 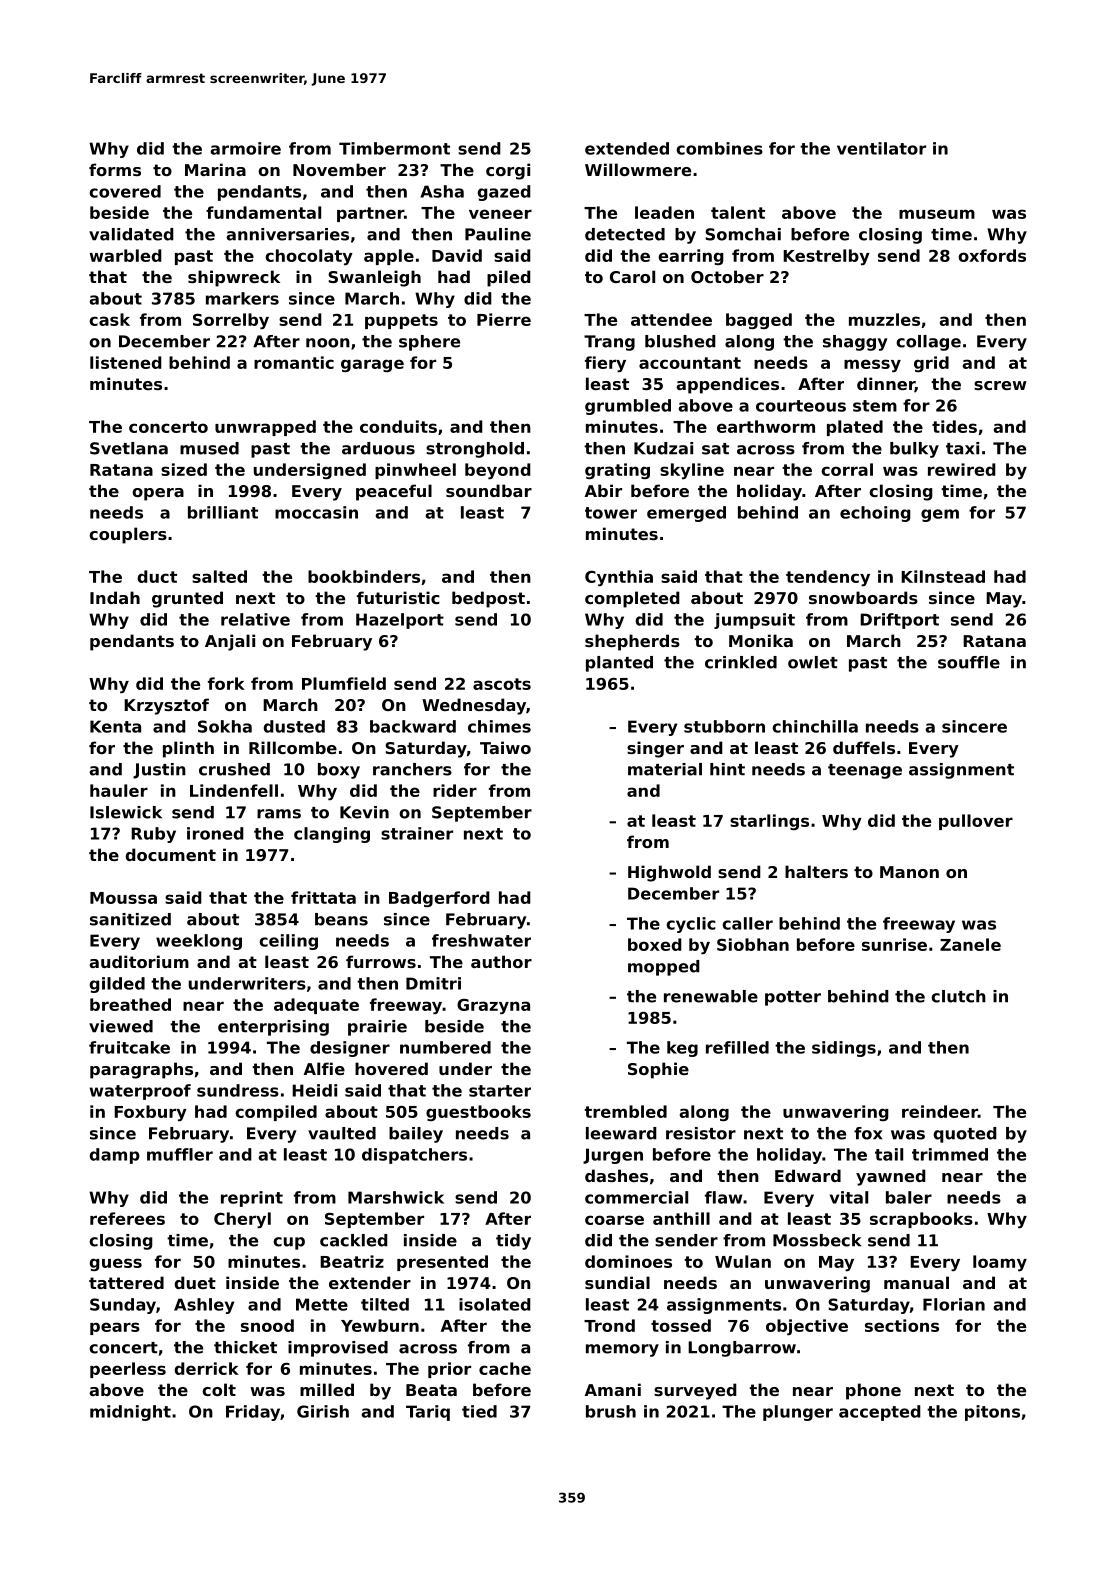 I want to click on ventilator, so click(x=881, y=148).
